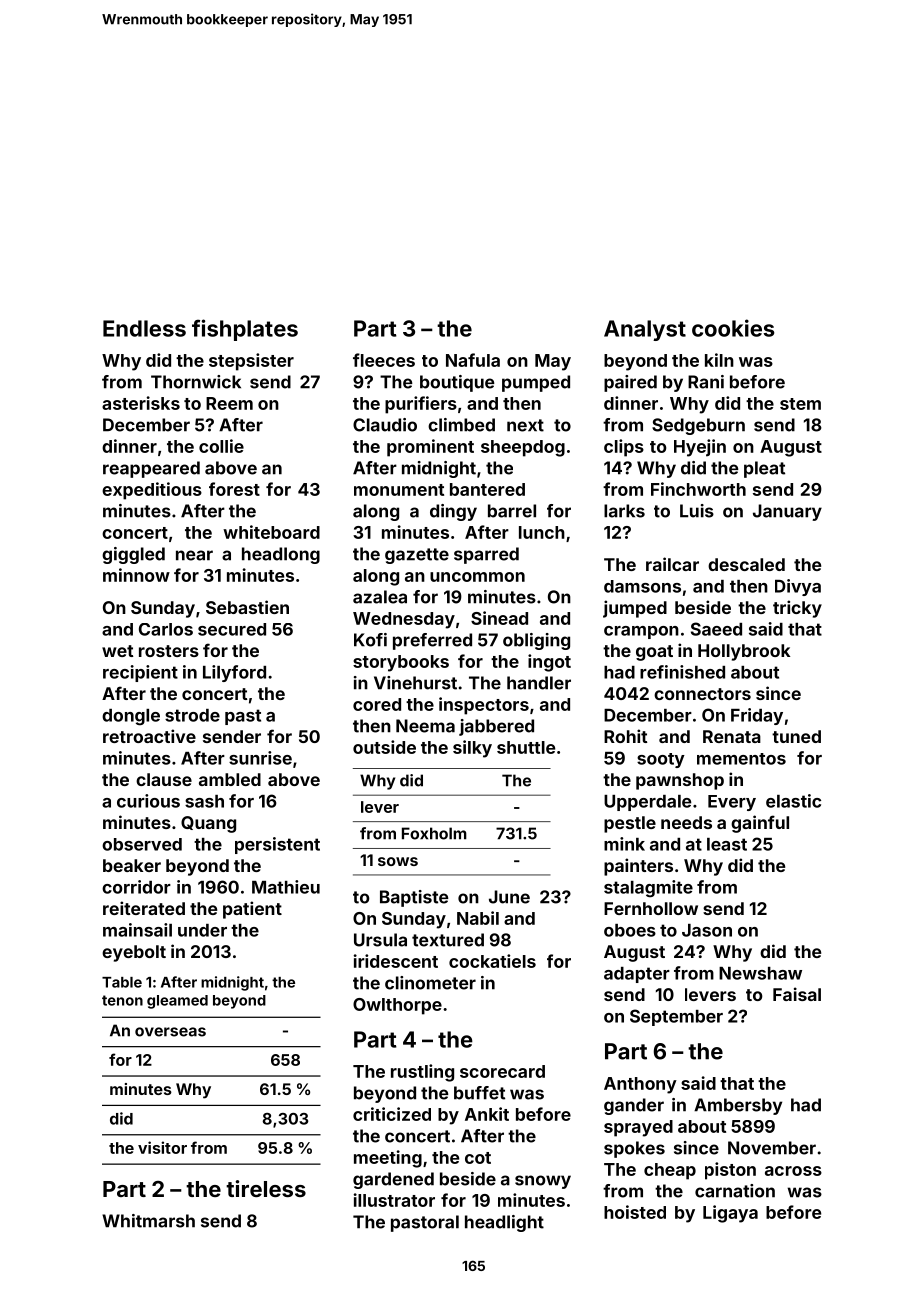  I want to click on cookies, so click(733, 328).
